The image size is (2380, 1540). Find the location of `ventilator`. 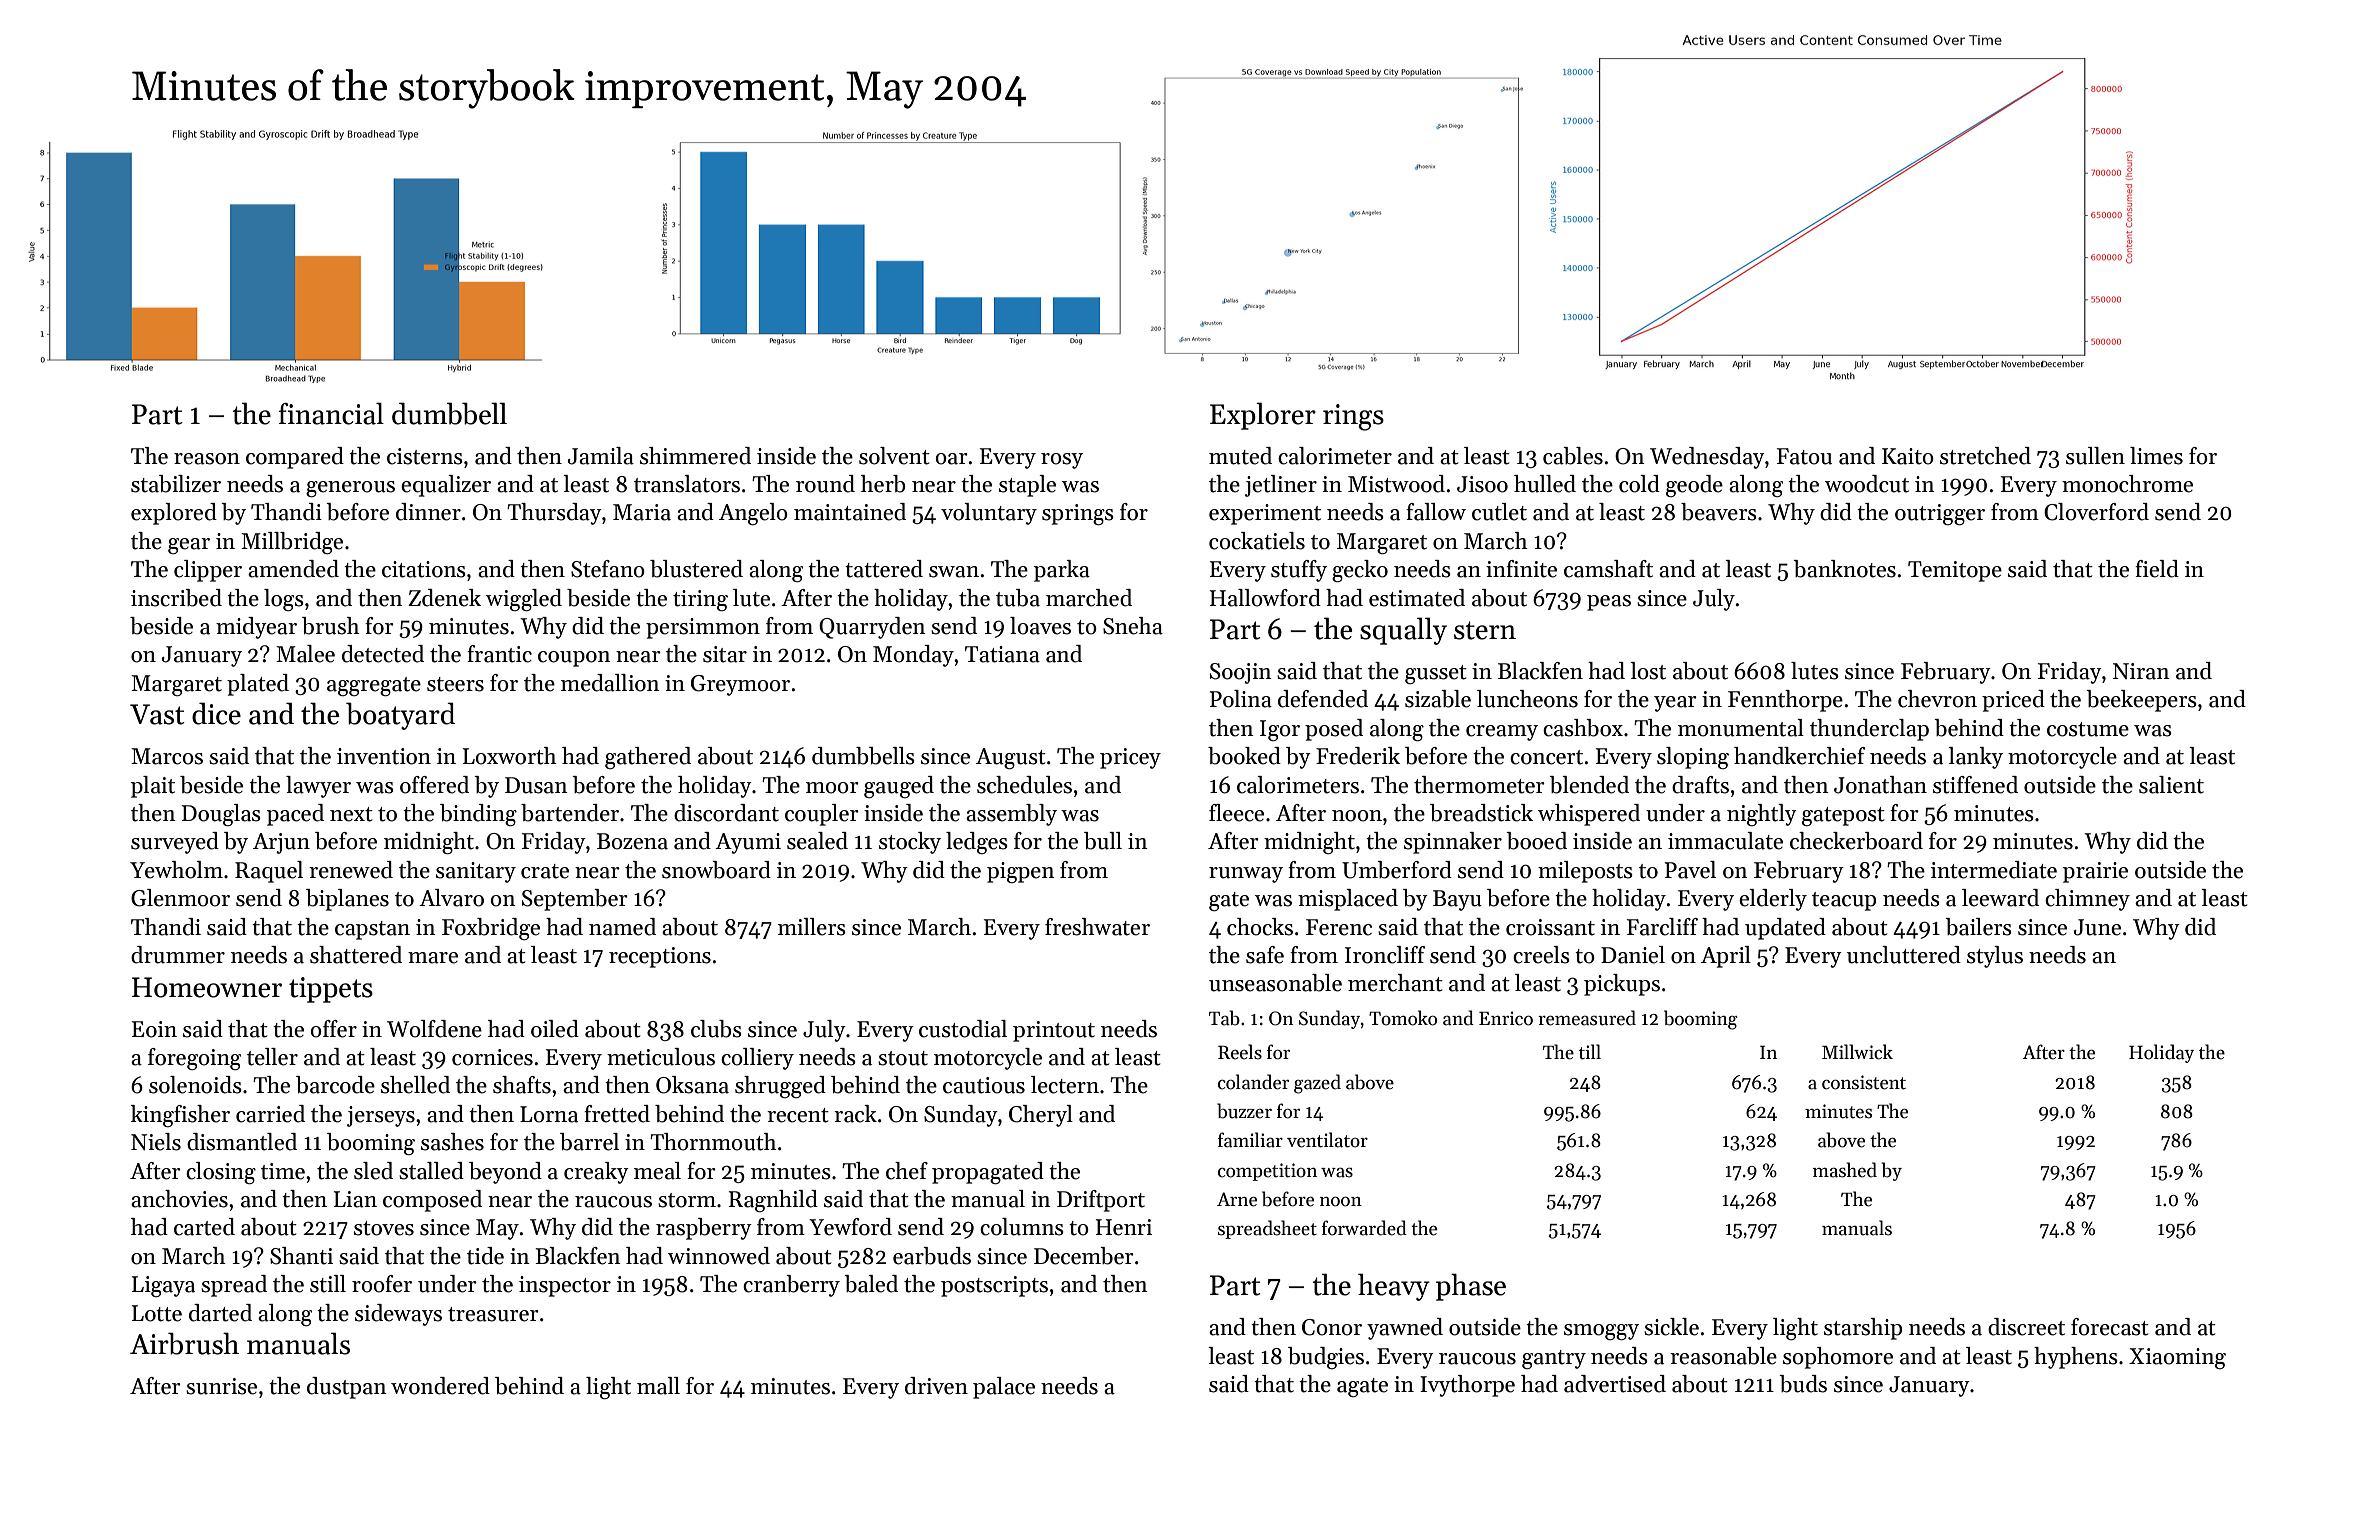

ventilator is located at coordinates (1327, 1140).
